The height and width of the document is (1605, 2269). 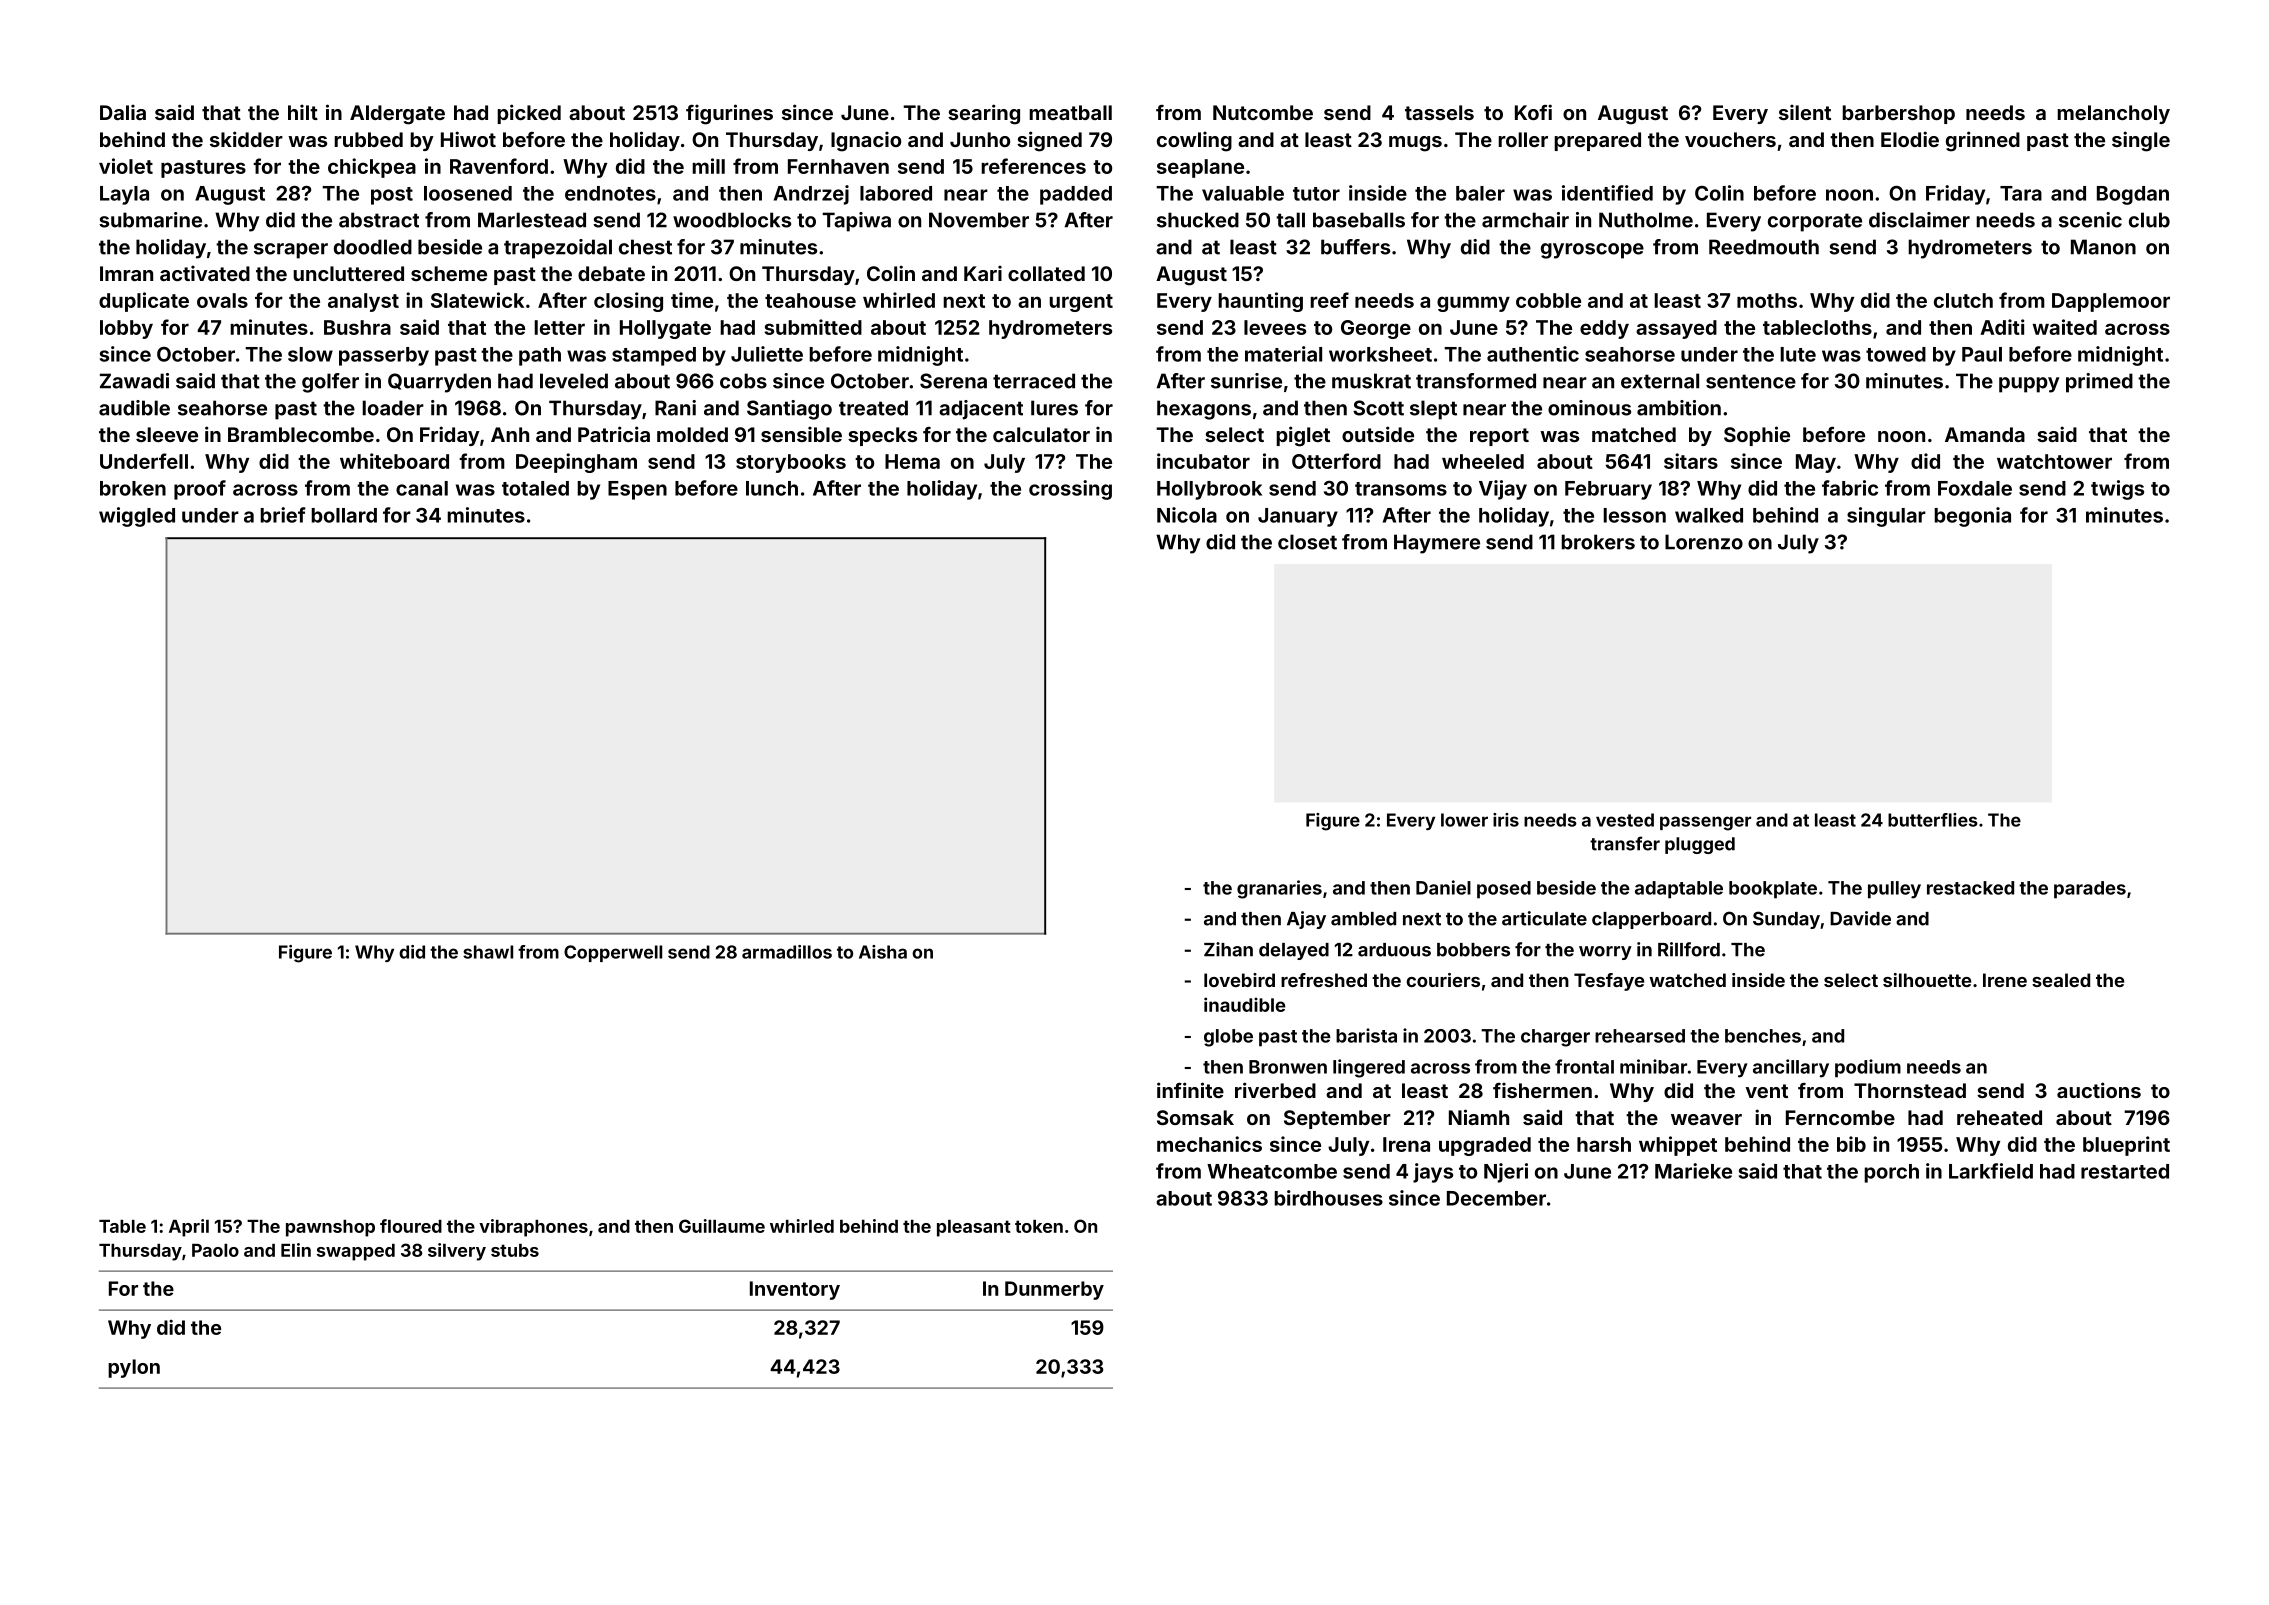 What do you see at coordinates (457, 1252) in the document?
I see `silvery` at bounding box center [457, 1252].
